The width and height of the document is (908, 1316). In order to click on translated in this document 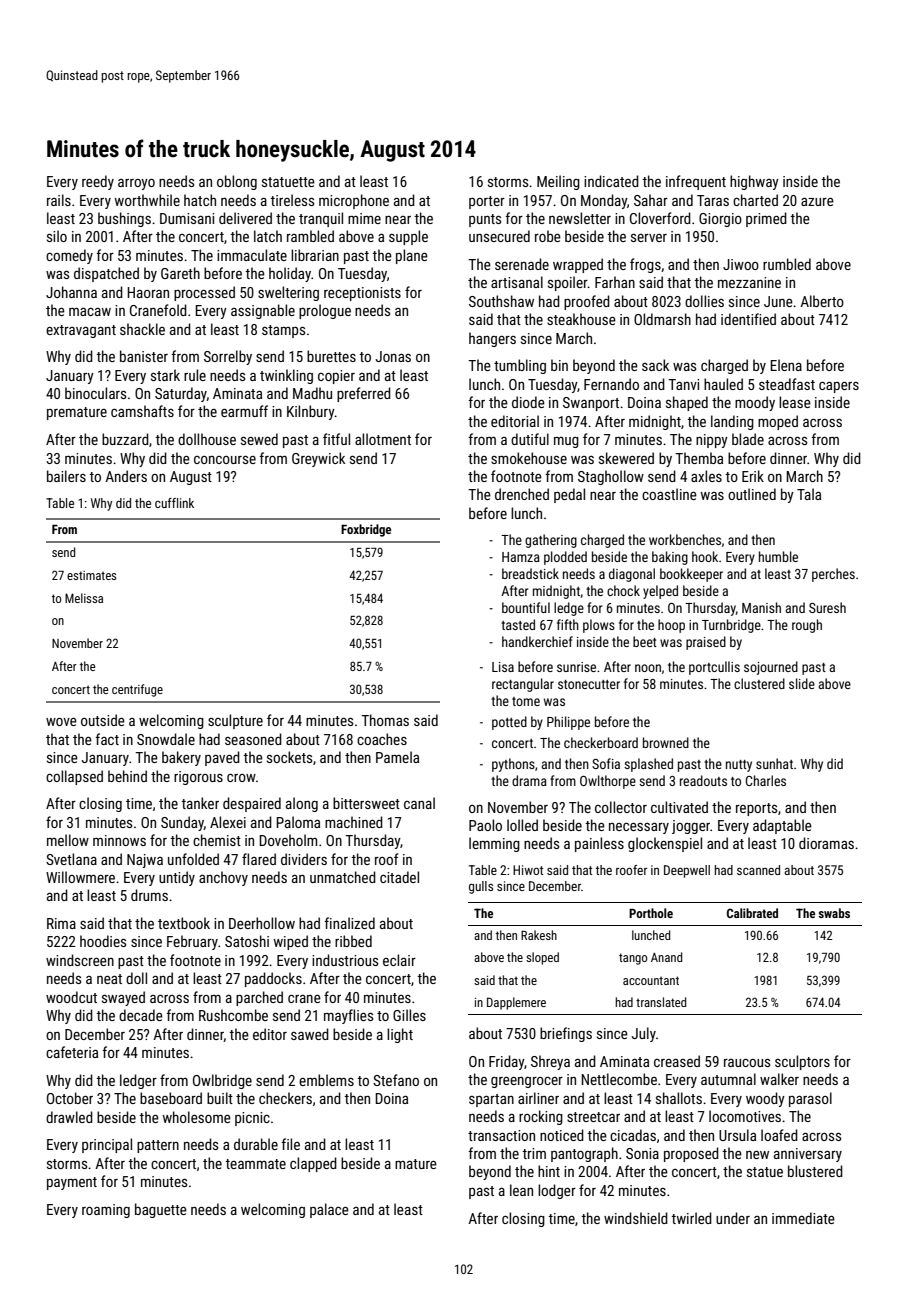, I will do `click(661, 1002)`.
